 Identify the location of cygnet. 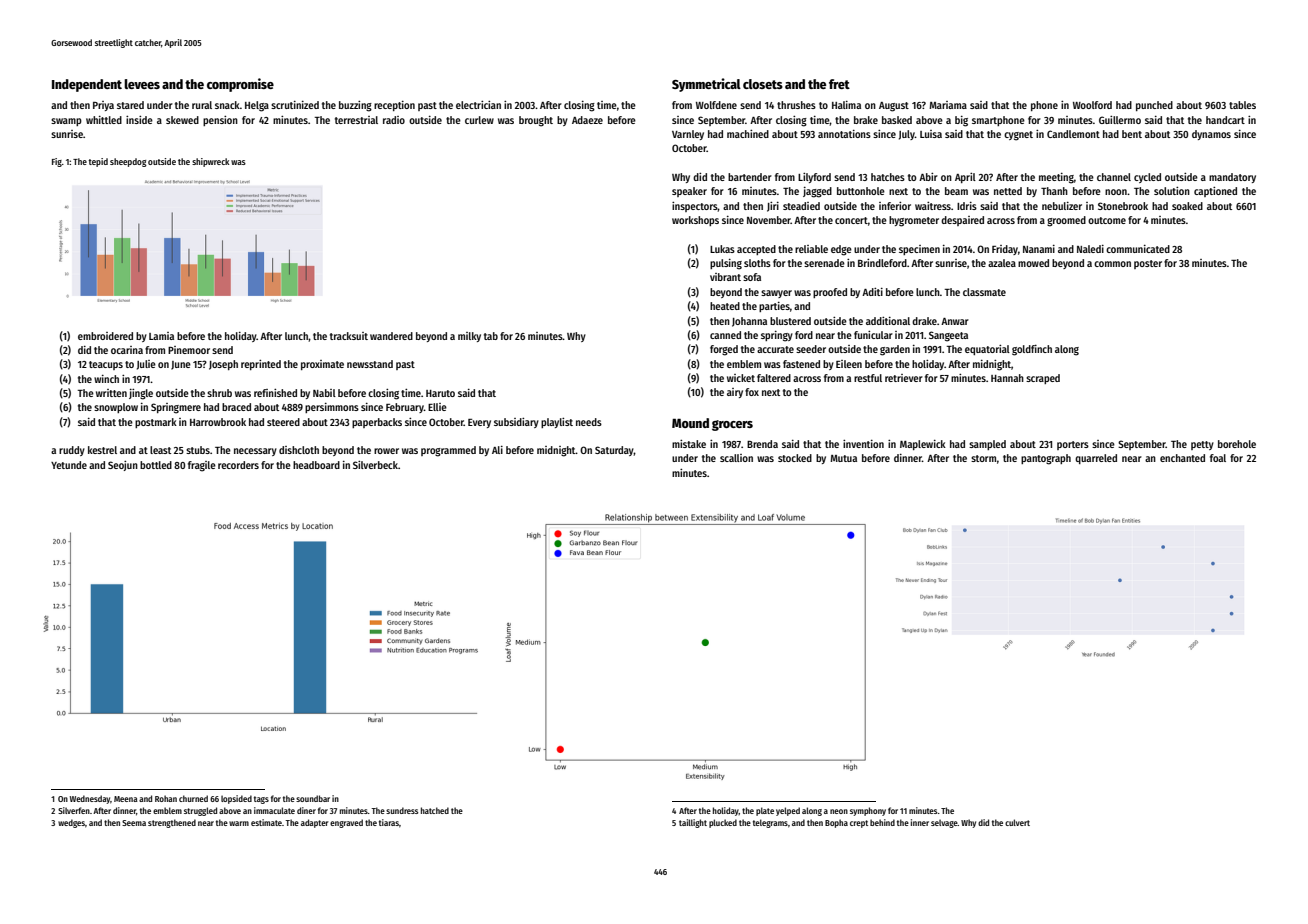
(1018, 136).
